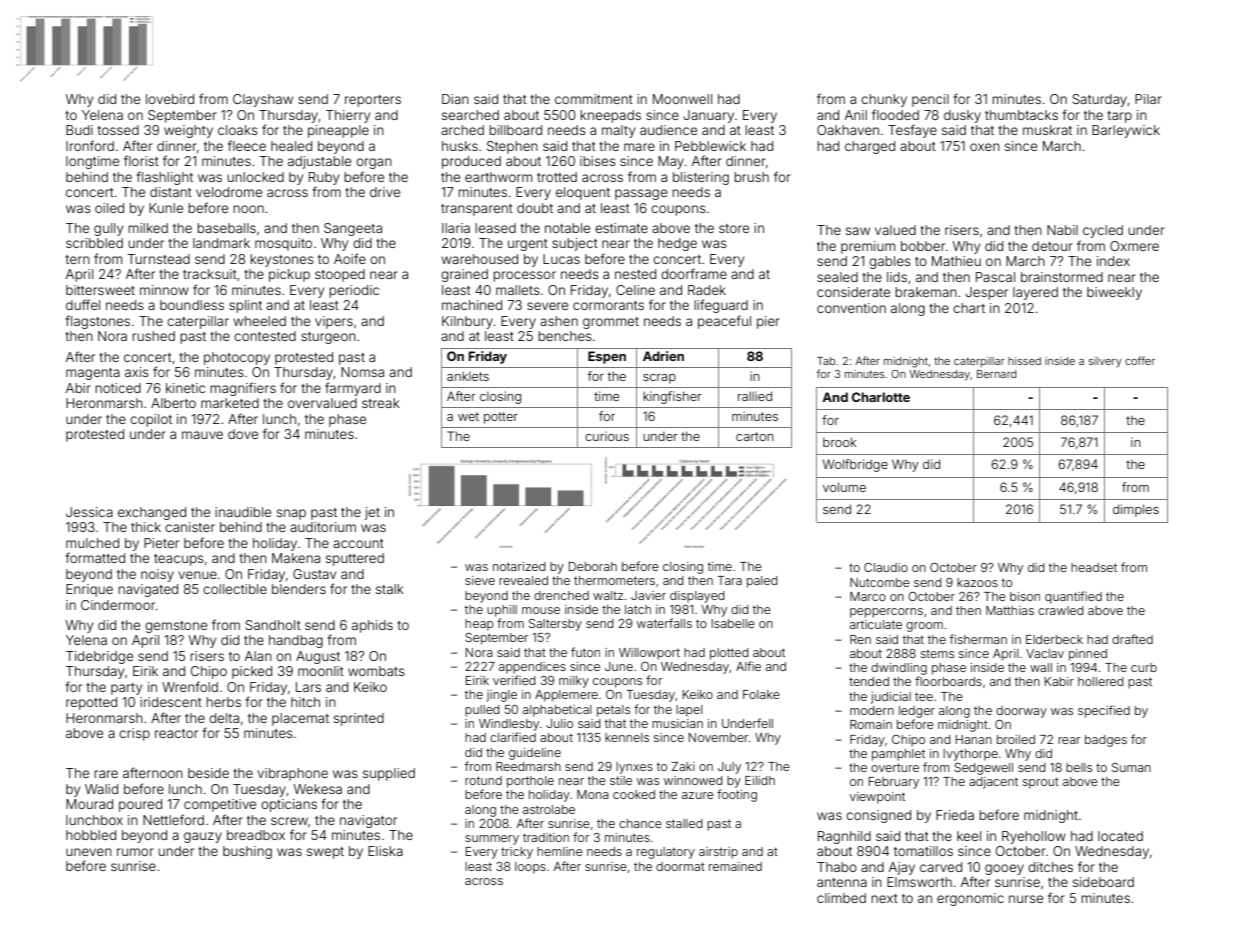  Describe the element at coordinates (535, 754) in the page. I see `guideline` at that location.
